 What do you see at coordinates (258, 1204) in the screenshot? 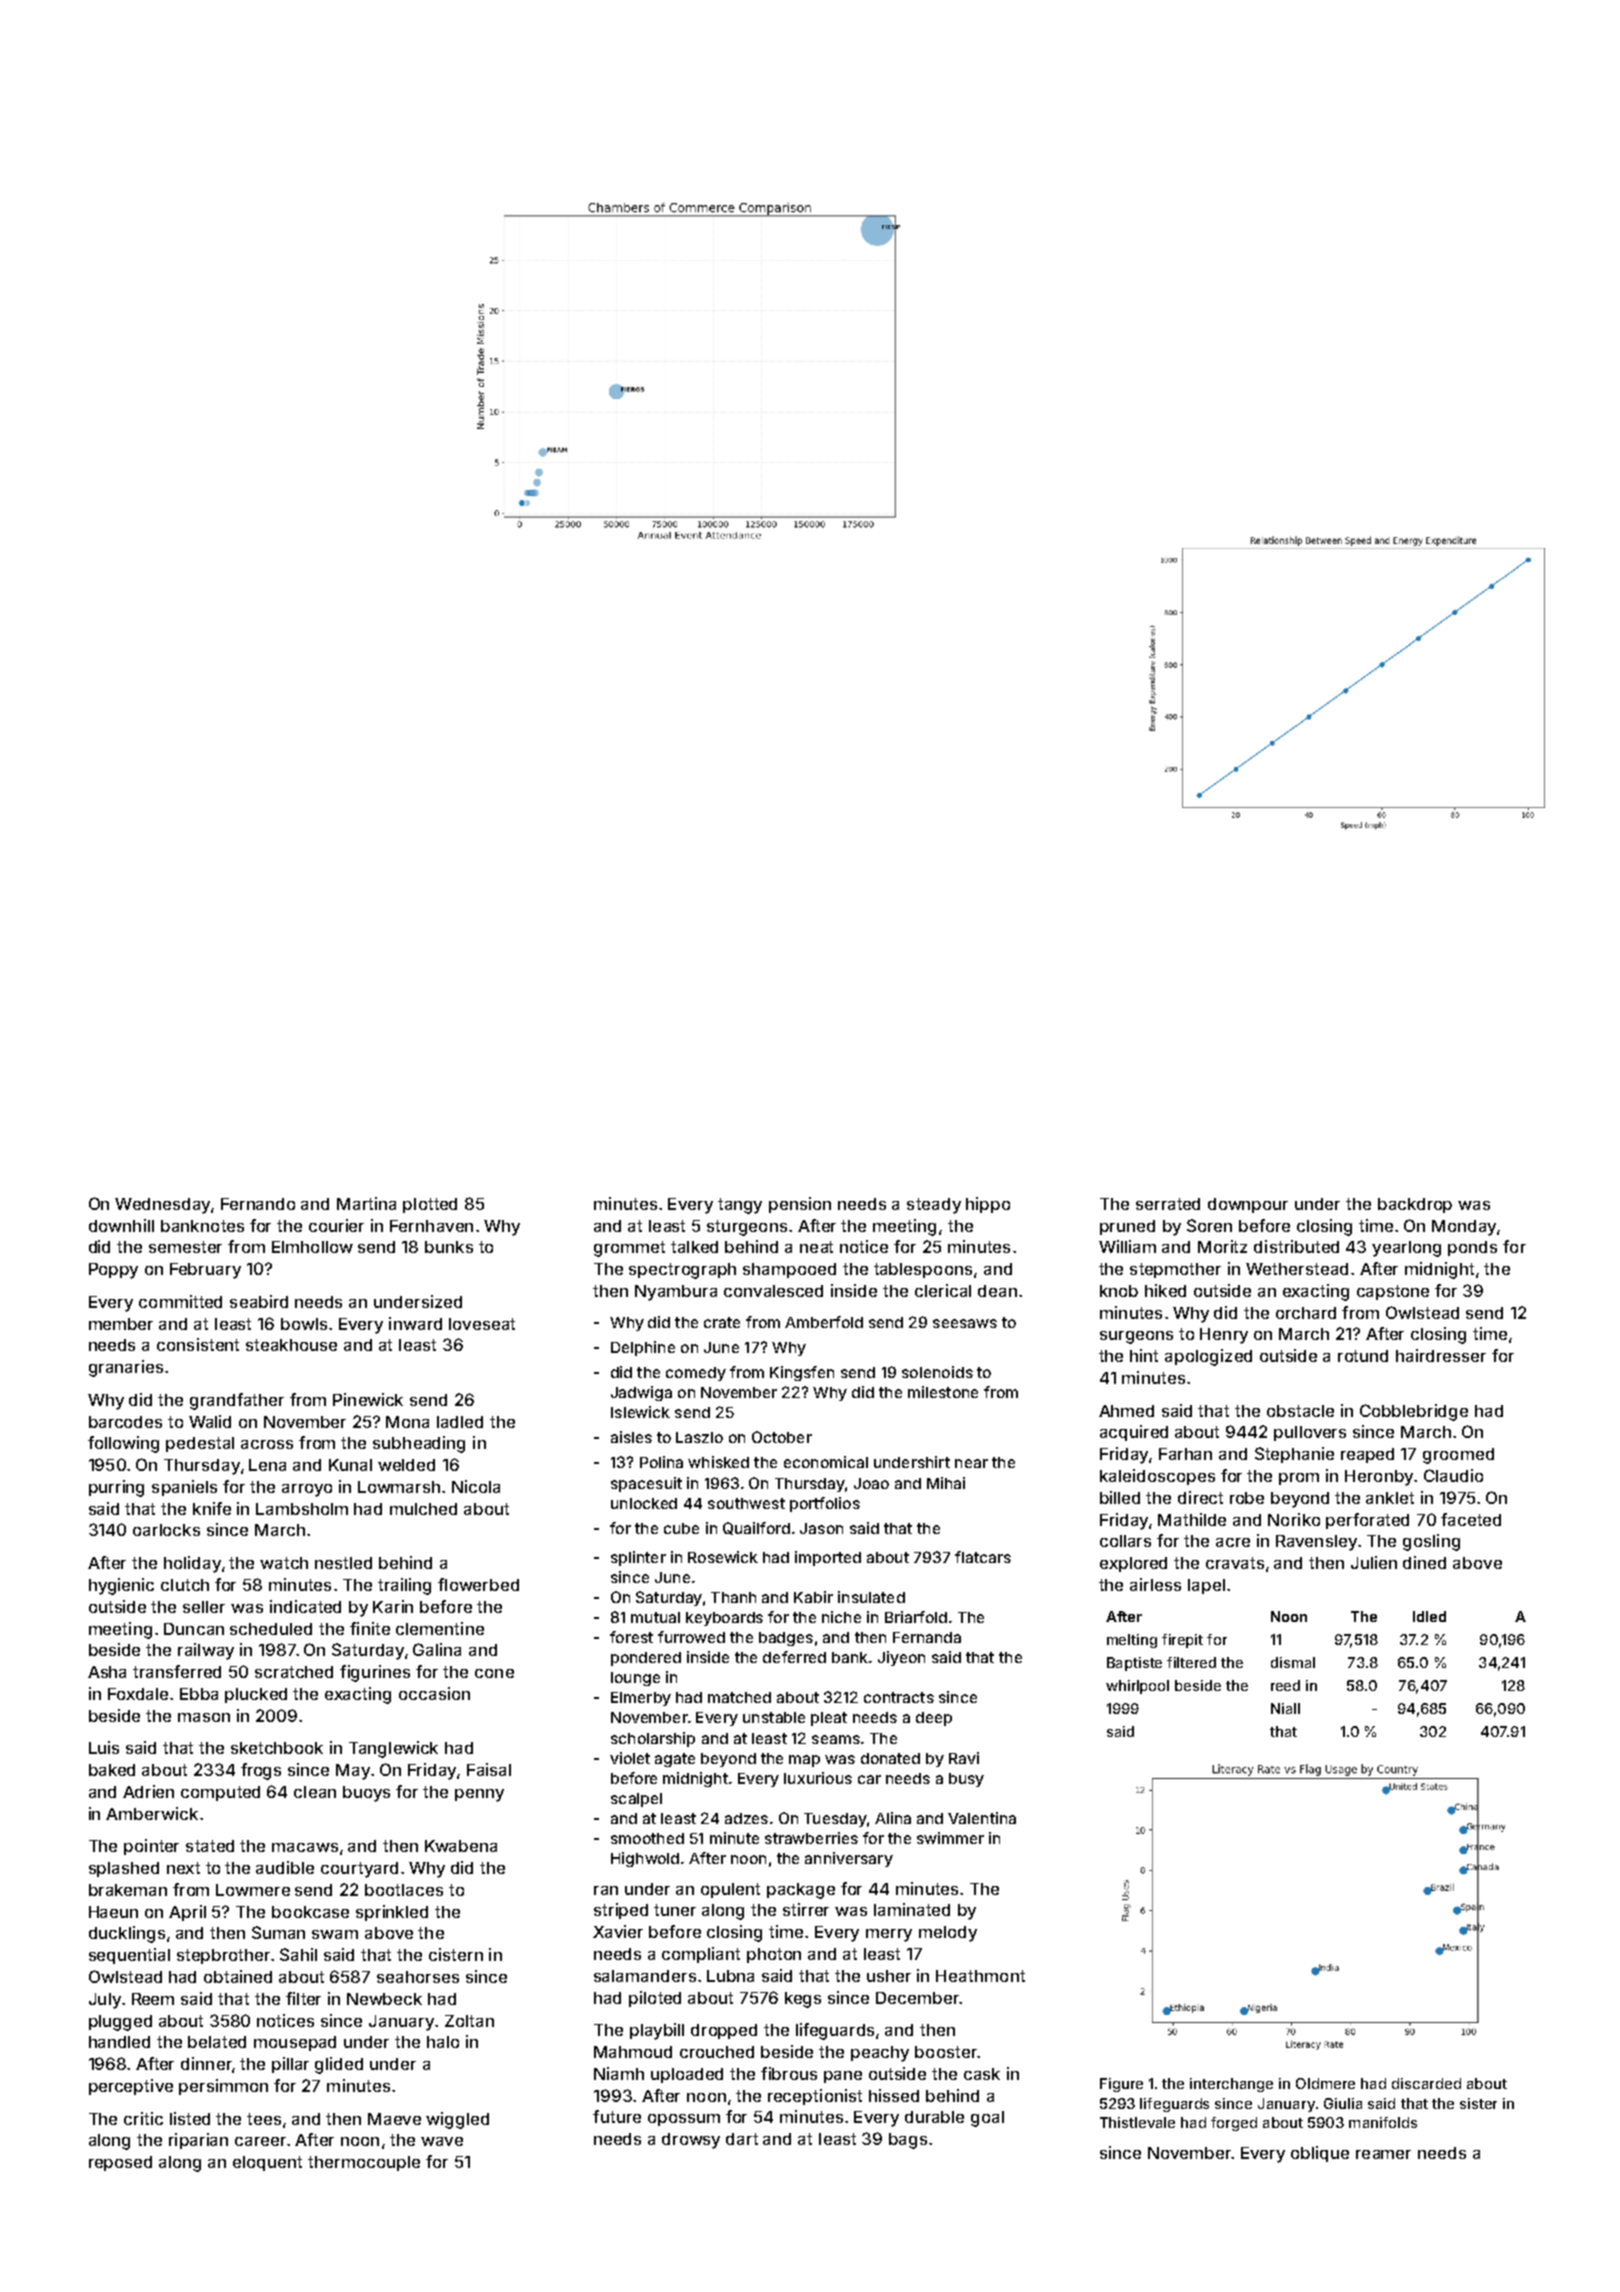
I see `Fernando` at bounding box center [258, 1204].
